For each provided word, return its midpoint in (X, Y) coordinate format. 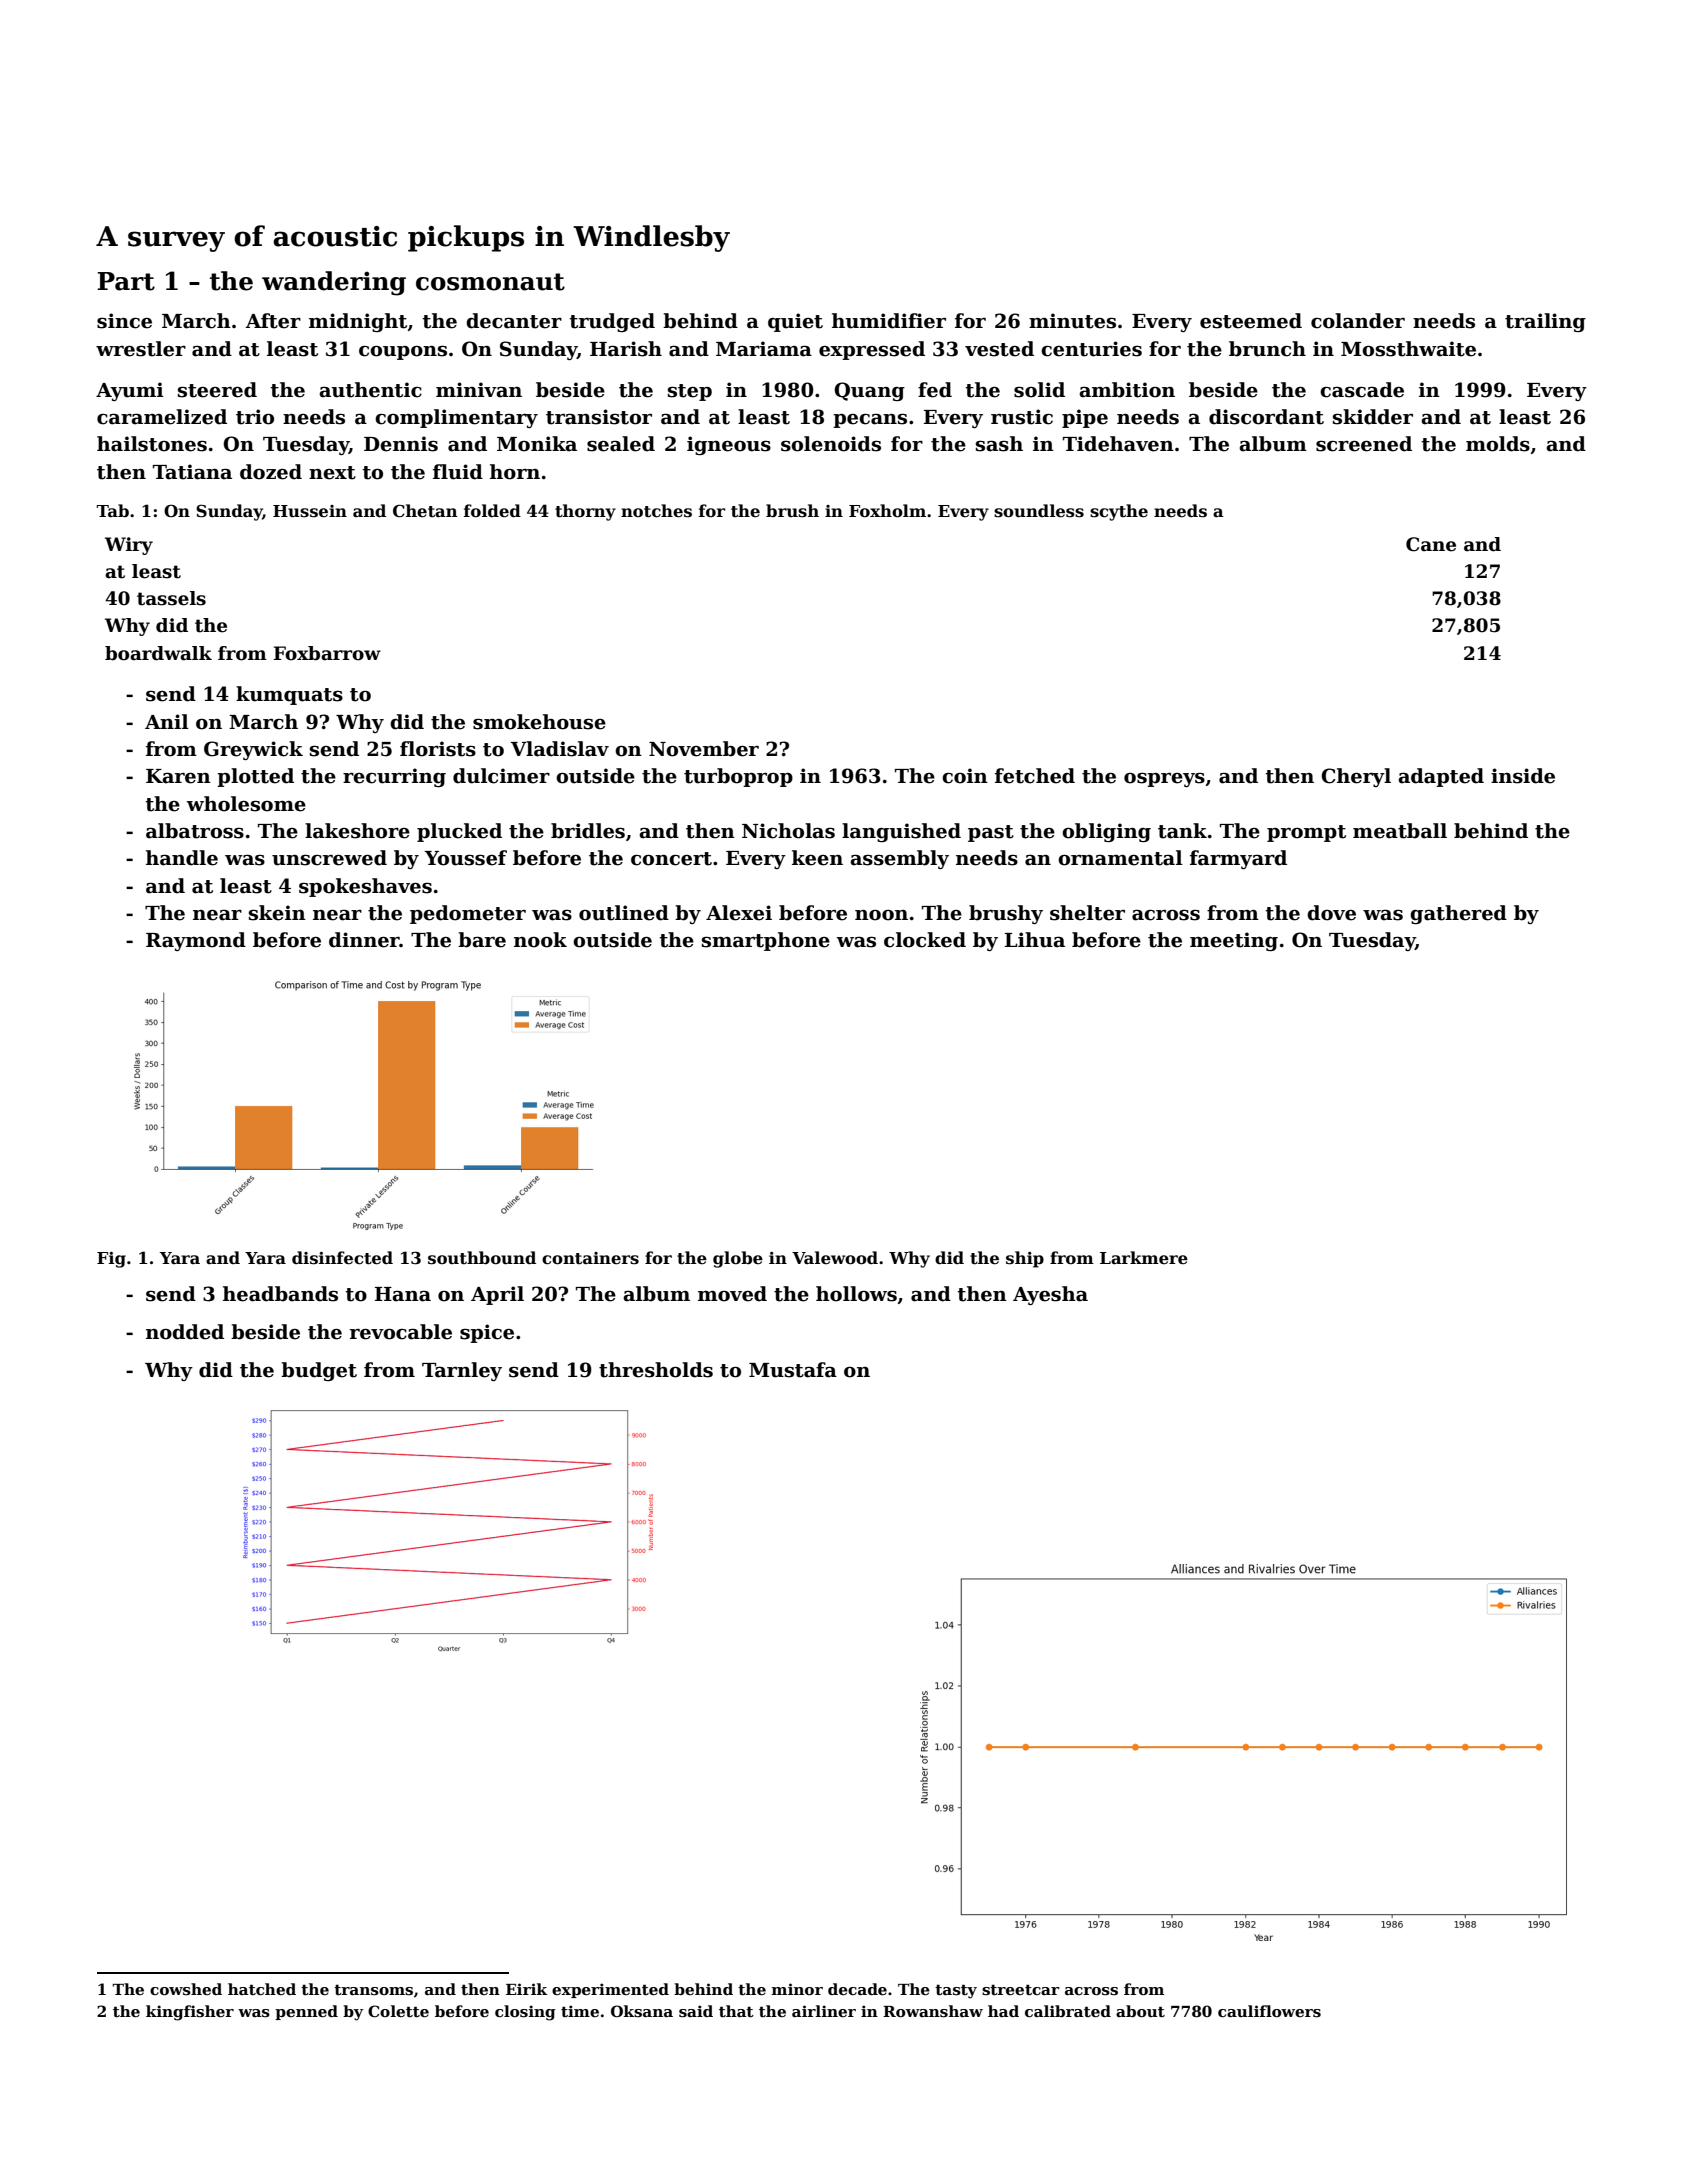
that (736, 2011)
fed (935, 390)
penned (306, 2012)
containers (590, 1258)
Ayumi (130, 391)
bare (482, 940)
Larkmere (1144, 1257)
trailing (1545, 322)
